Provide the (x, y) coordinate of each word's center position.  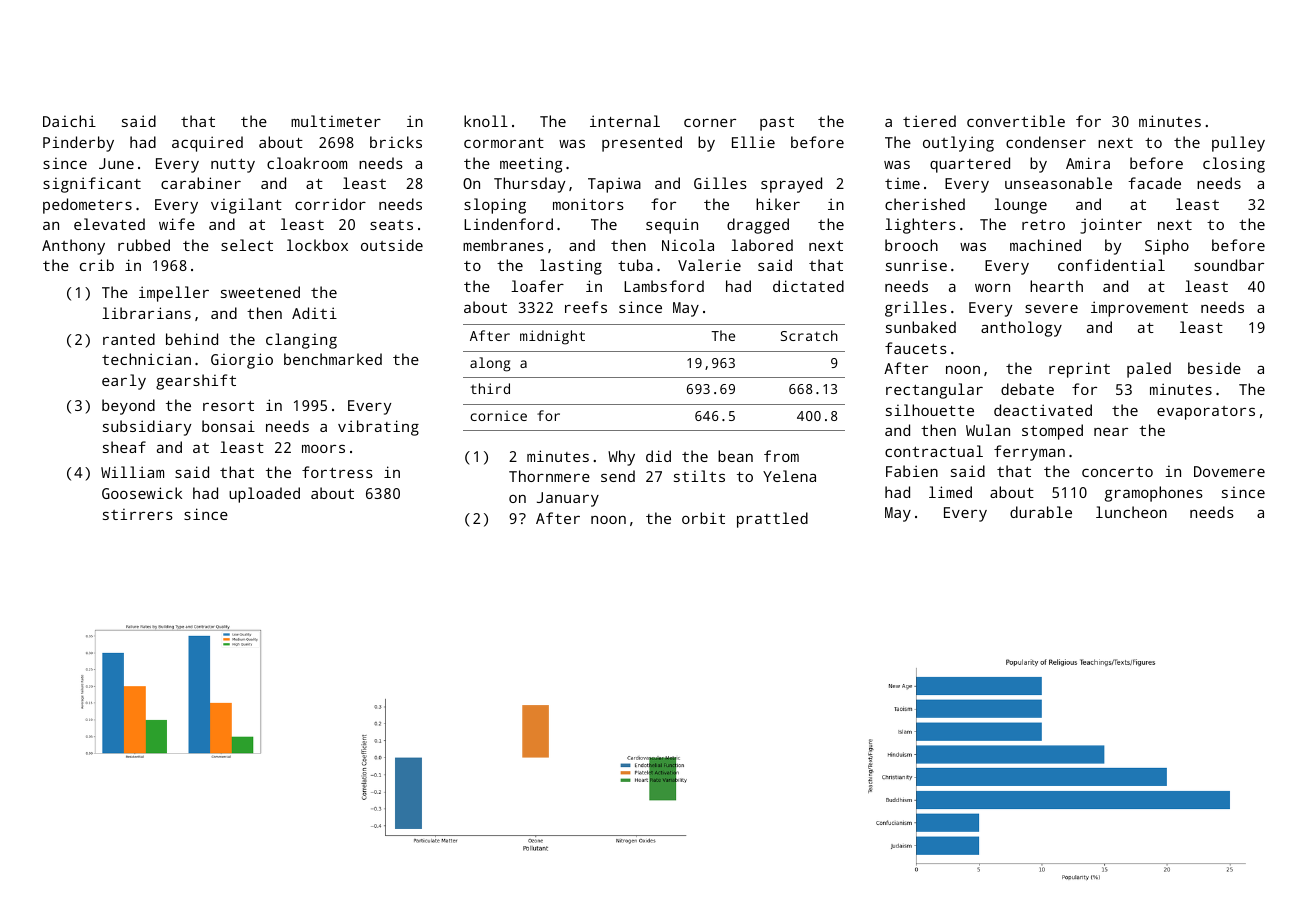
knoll (486, 121)
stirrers (138, 514)
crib (97, 265)
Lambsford (664, 286)
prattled (772, 520)
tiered (929, 121)
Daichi (69, 121)
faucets (916, 348)
